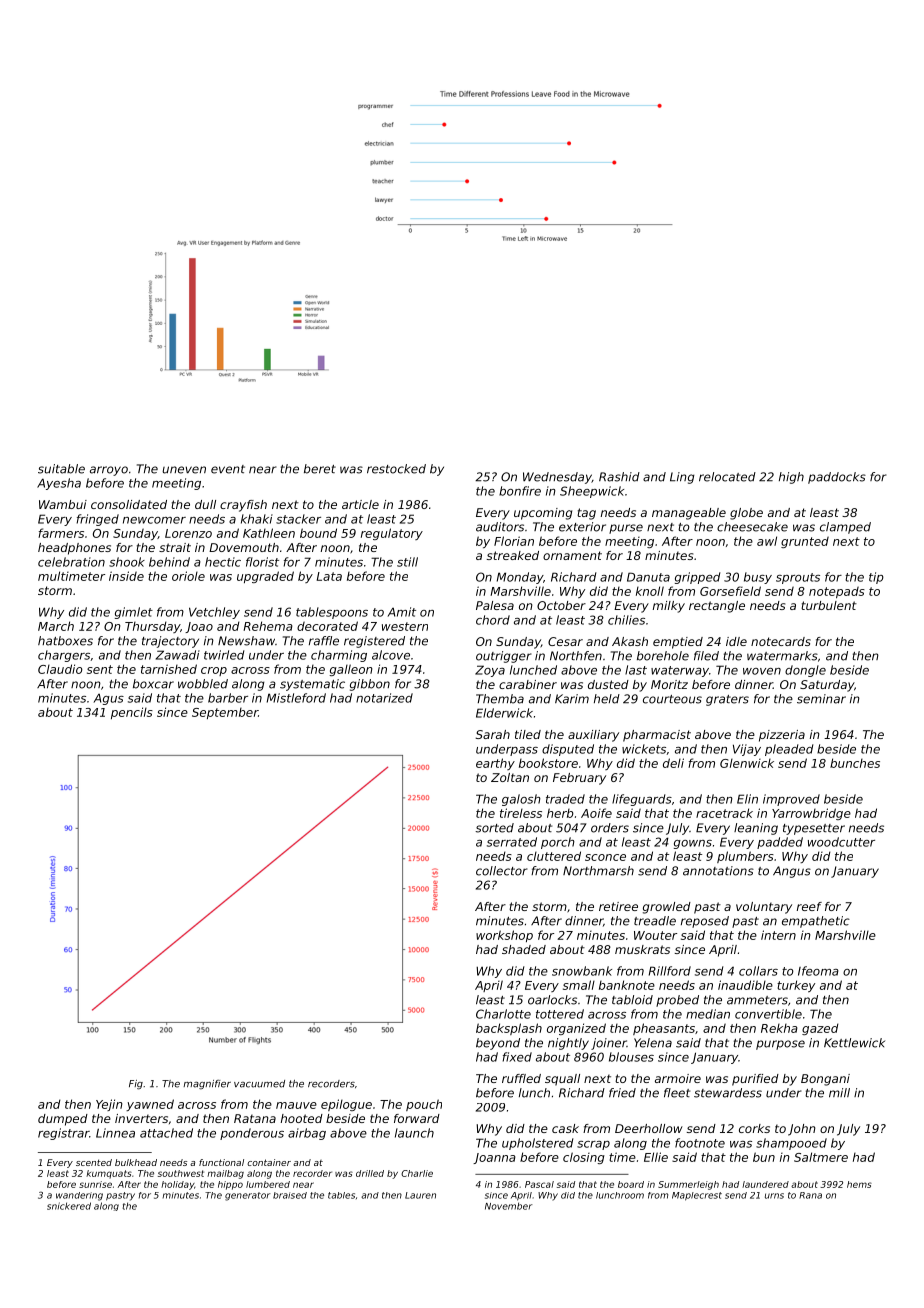 Image resolution: width=924 pixels, height=1308 pixels. What do you see at coordinates (207, 1085) in the screenshot?
I see `magnifier` at bounding box center [207, 1085].
